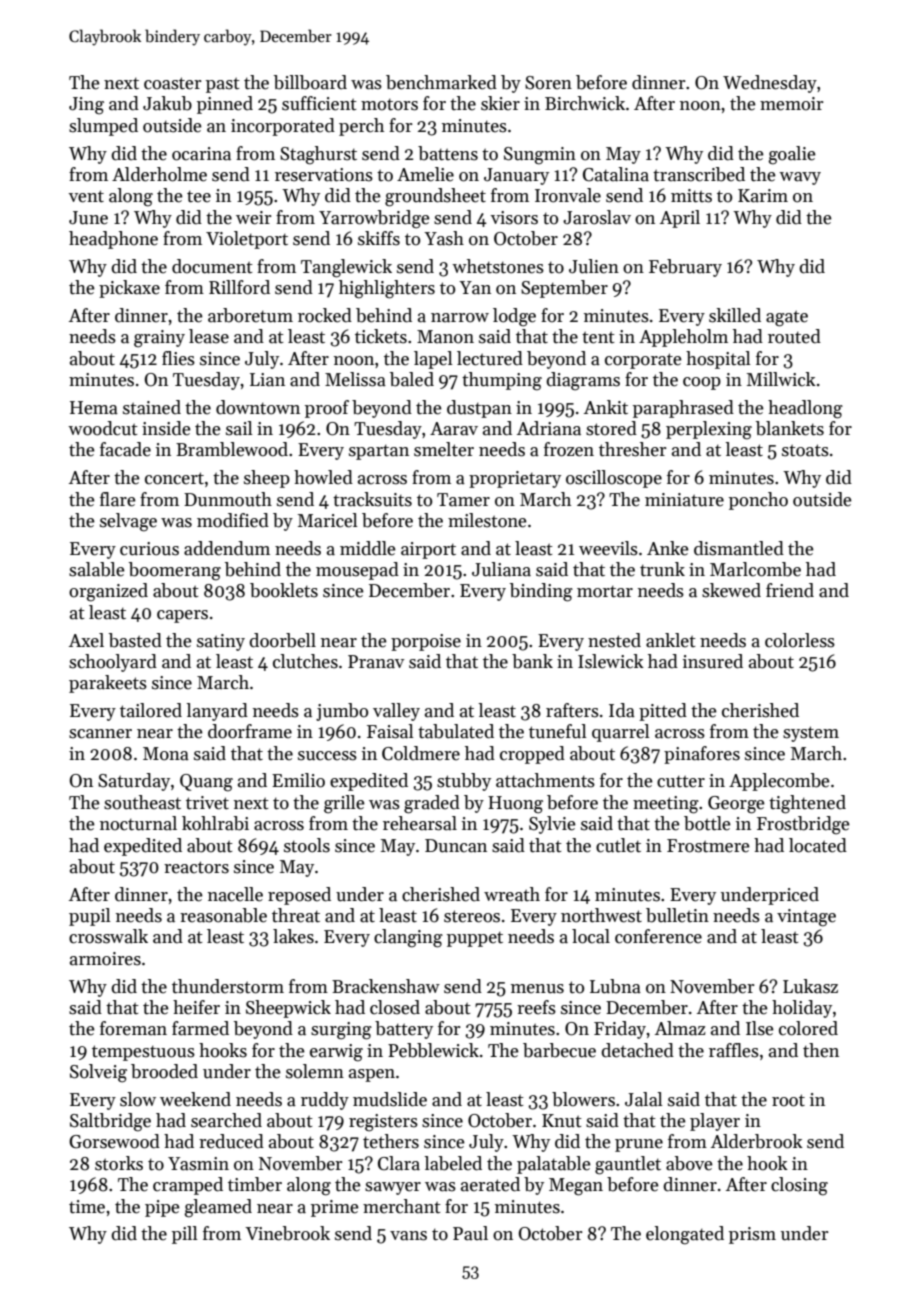 This document has width=924, height=1308. What do you see at coordinates (731, 590) in the document?
I see `skewed` at bounding box center [731, 590].
